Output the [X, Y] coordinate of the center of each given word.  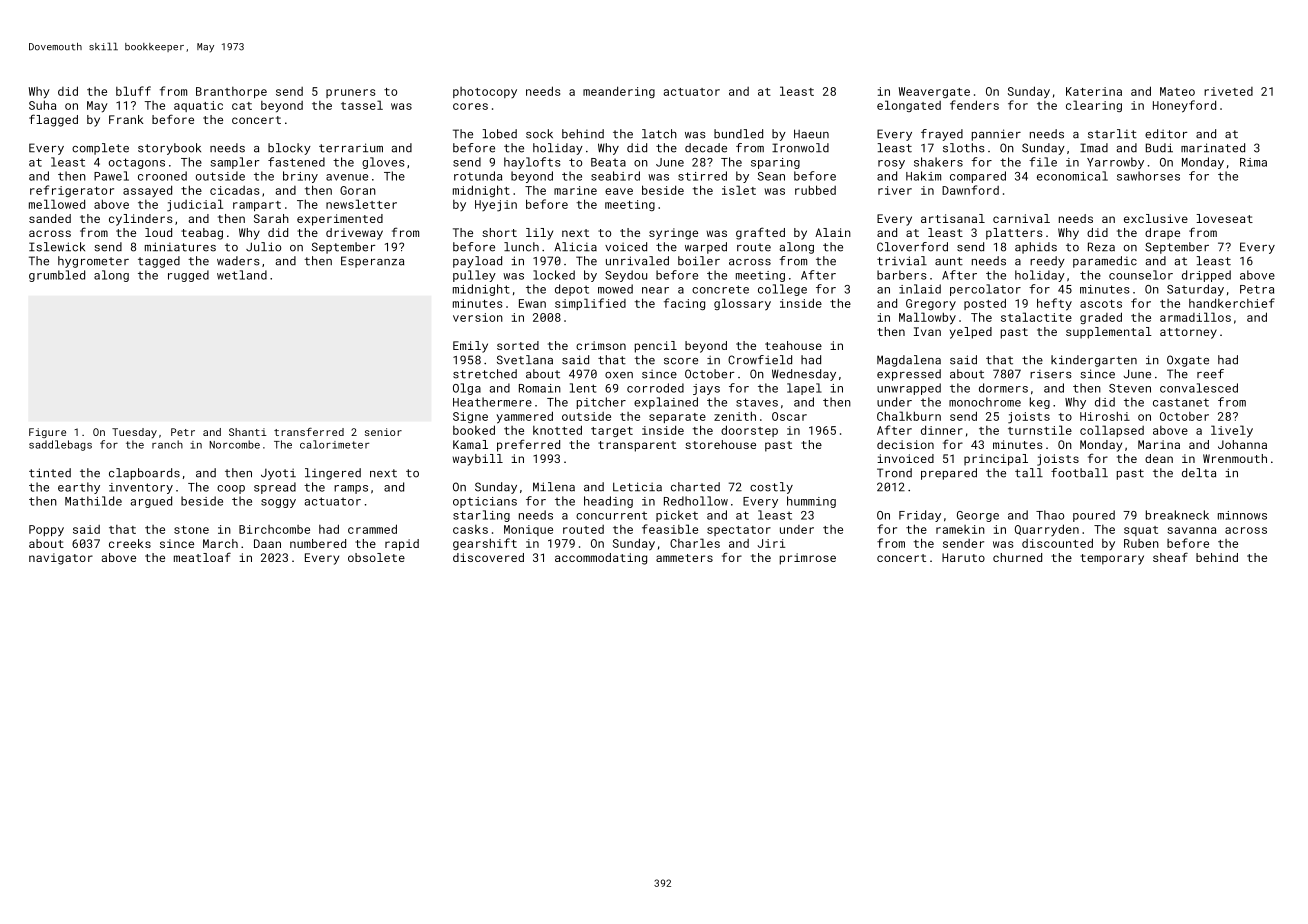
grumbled [57, 276]
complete [100, 149]
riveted [1228, 91]
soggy [278, 503]
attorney [1188, 333]
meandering [619, 92]
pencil [656, 347]
